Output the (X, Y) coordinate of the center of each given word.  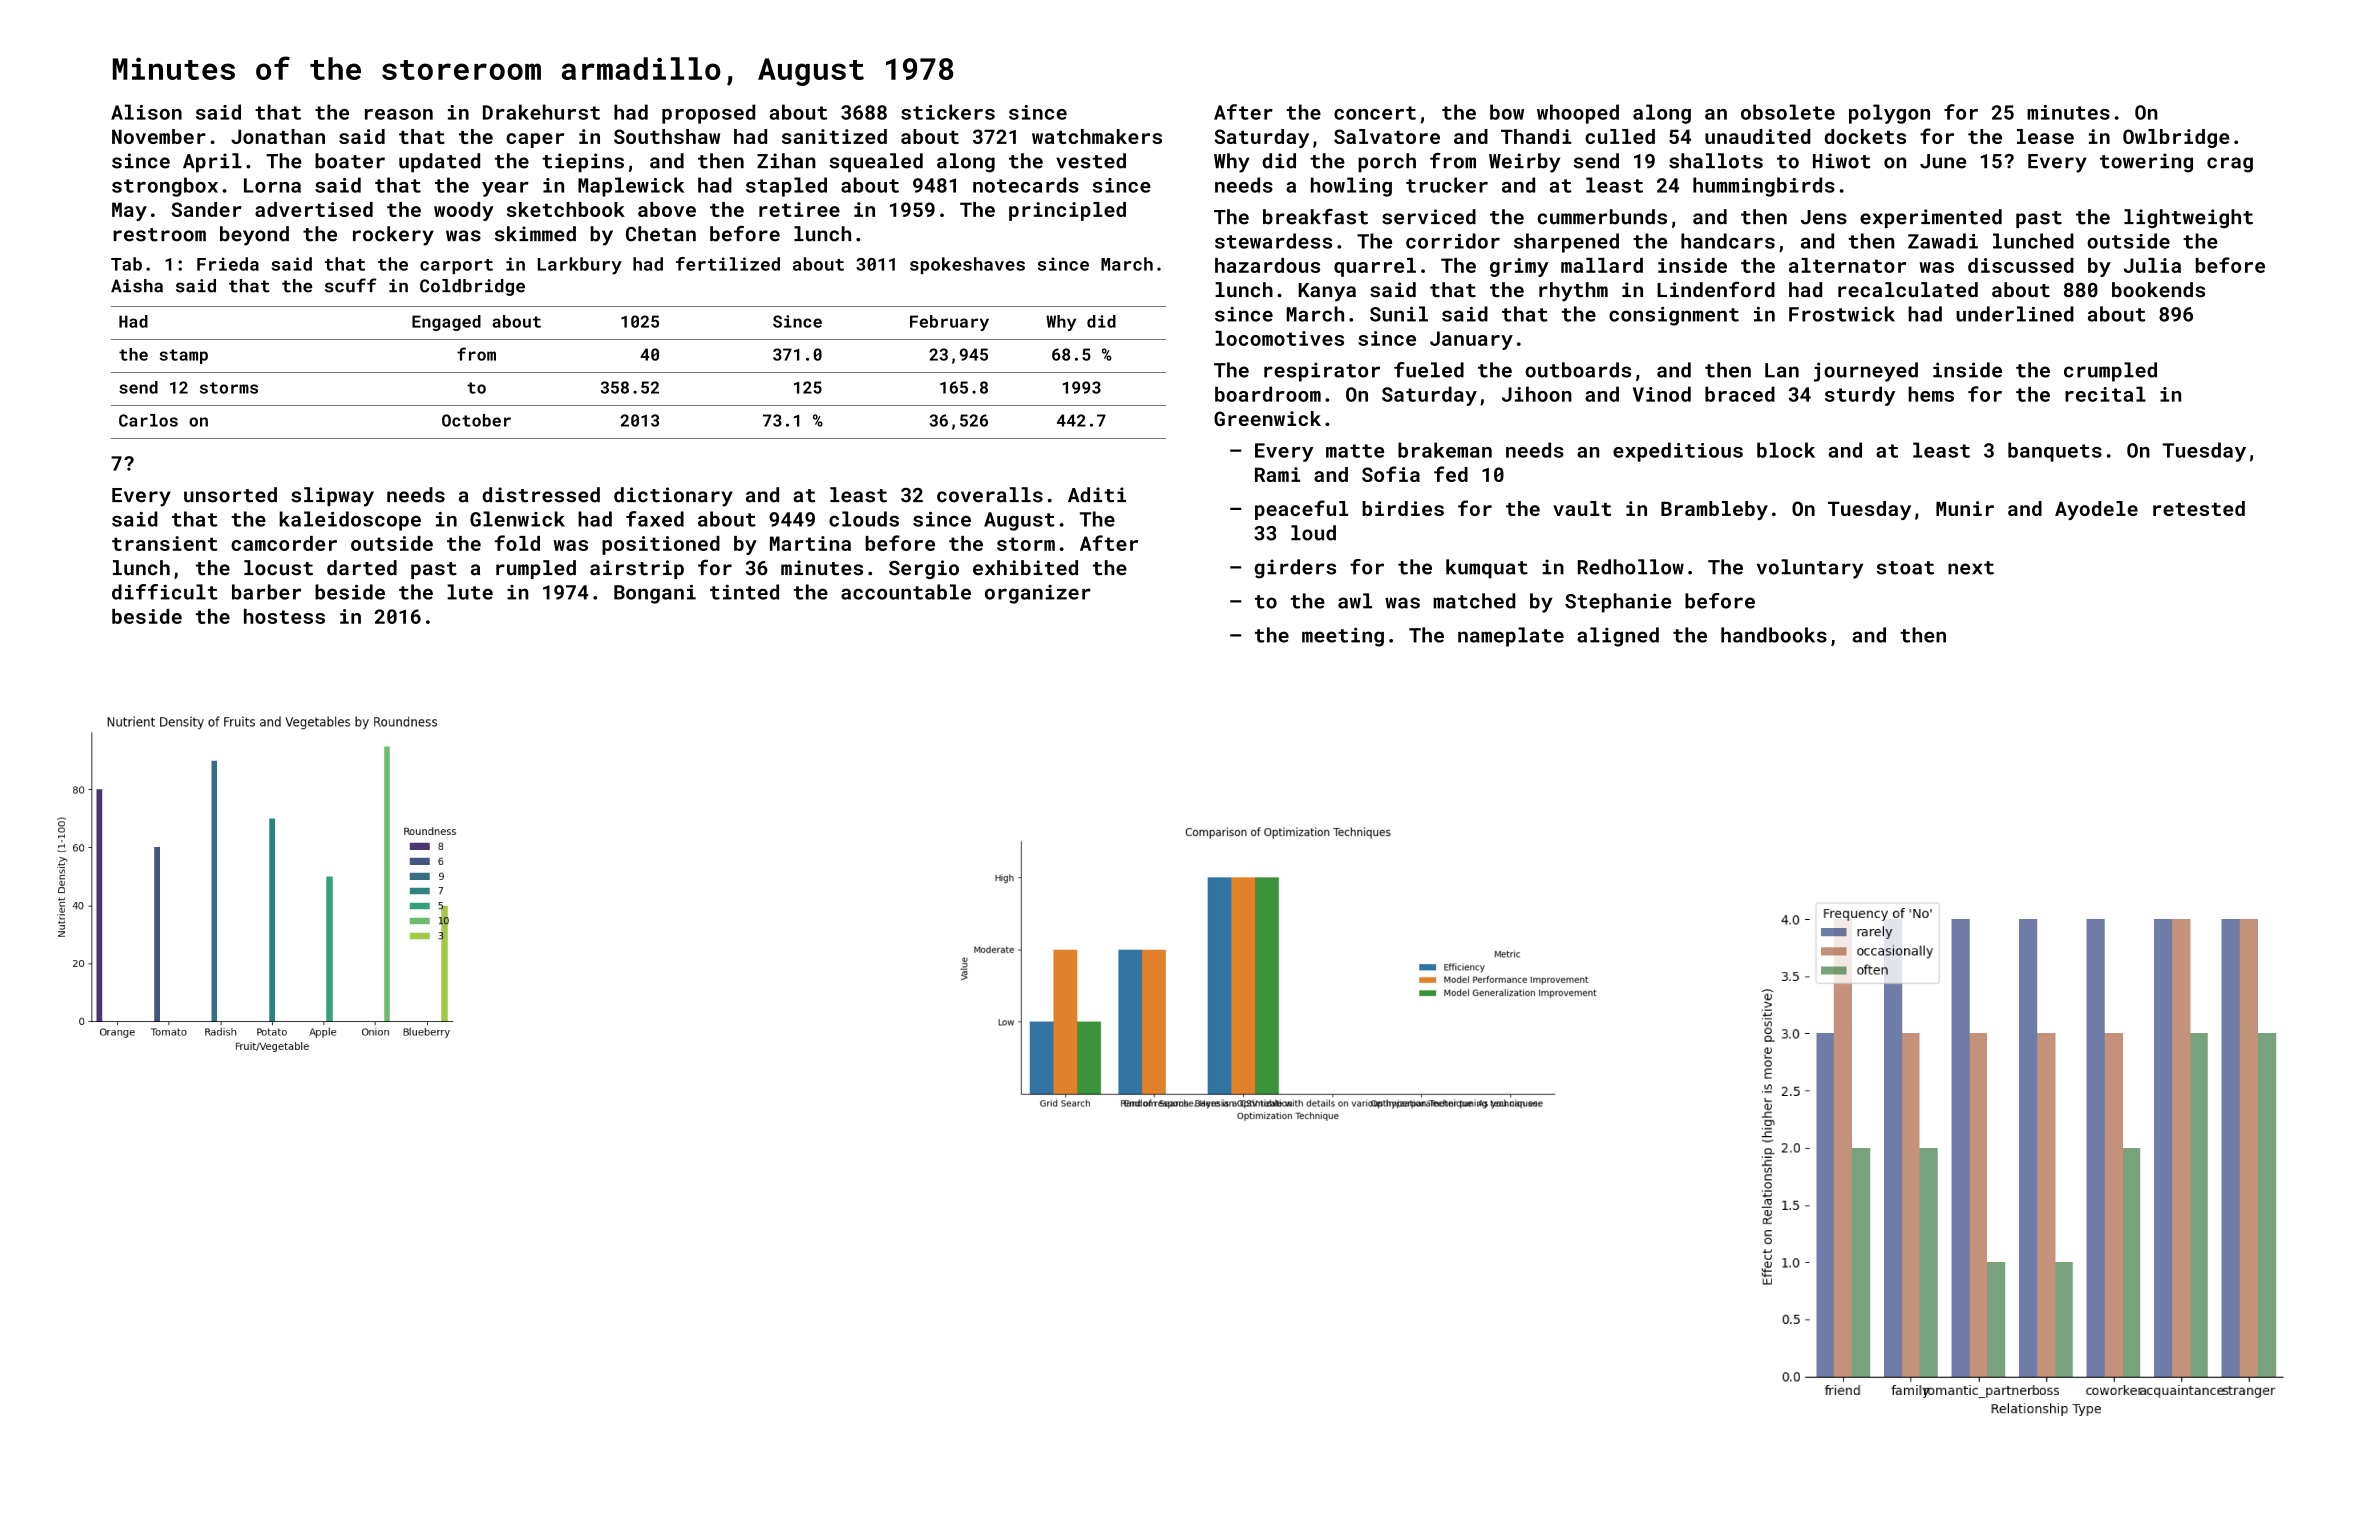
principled (1067, 211)
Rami (1277, 474)
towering (2146, 163)
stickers (948, 112)
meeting (1343, 637)
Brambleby (1714, 510)
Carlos (148, 420)
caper (535, 140)
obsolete (1788, 112)
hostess (284, 616)
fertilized (728, 264)
